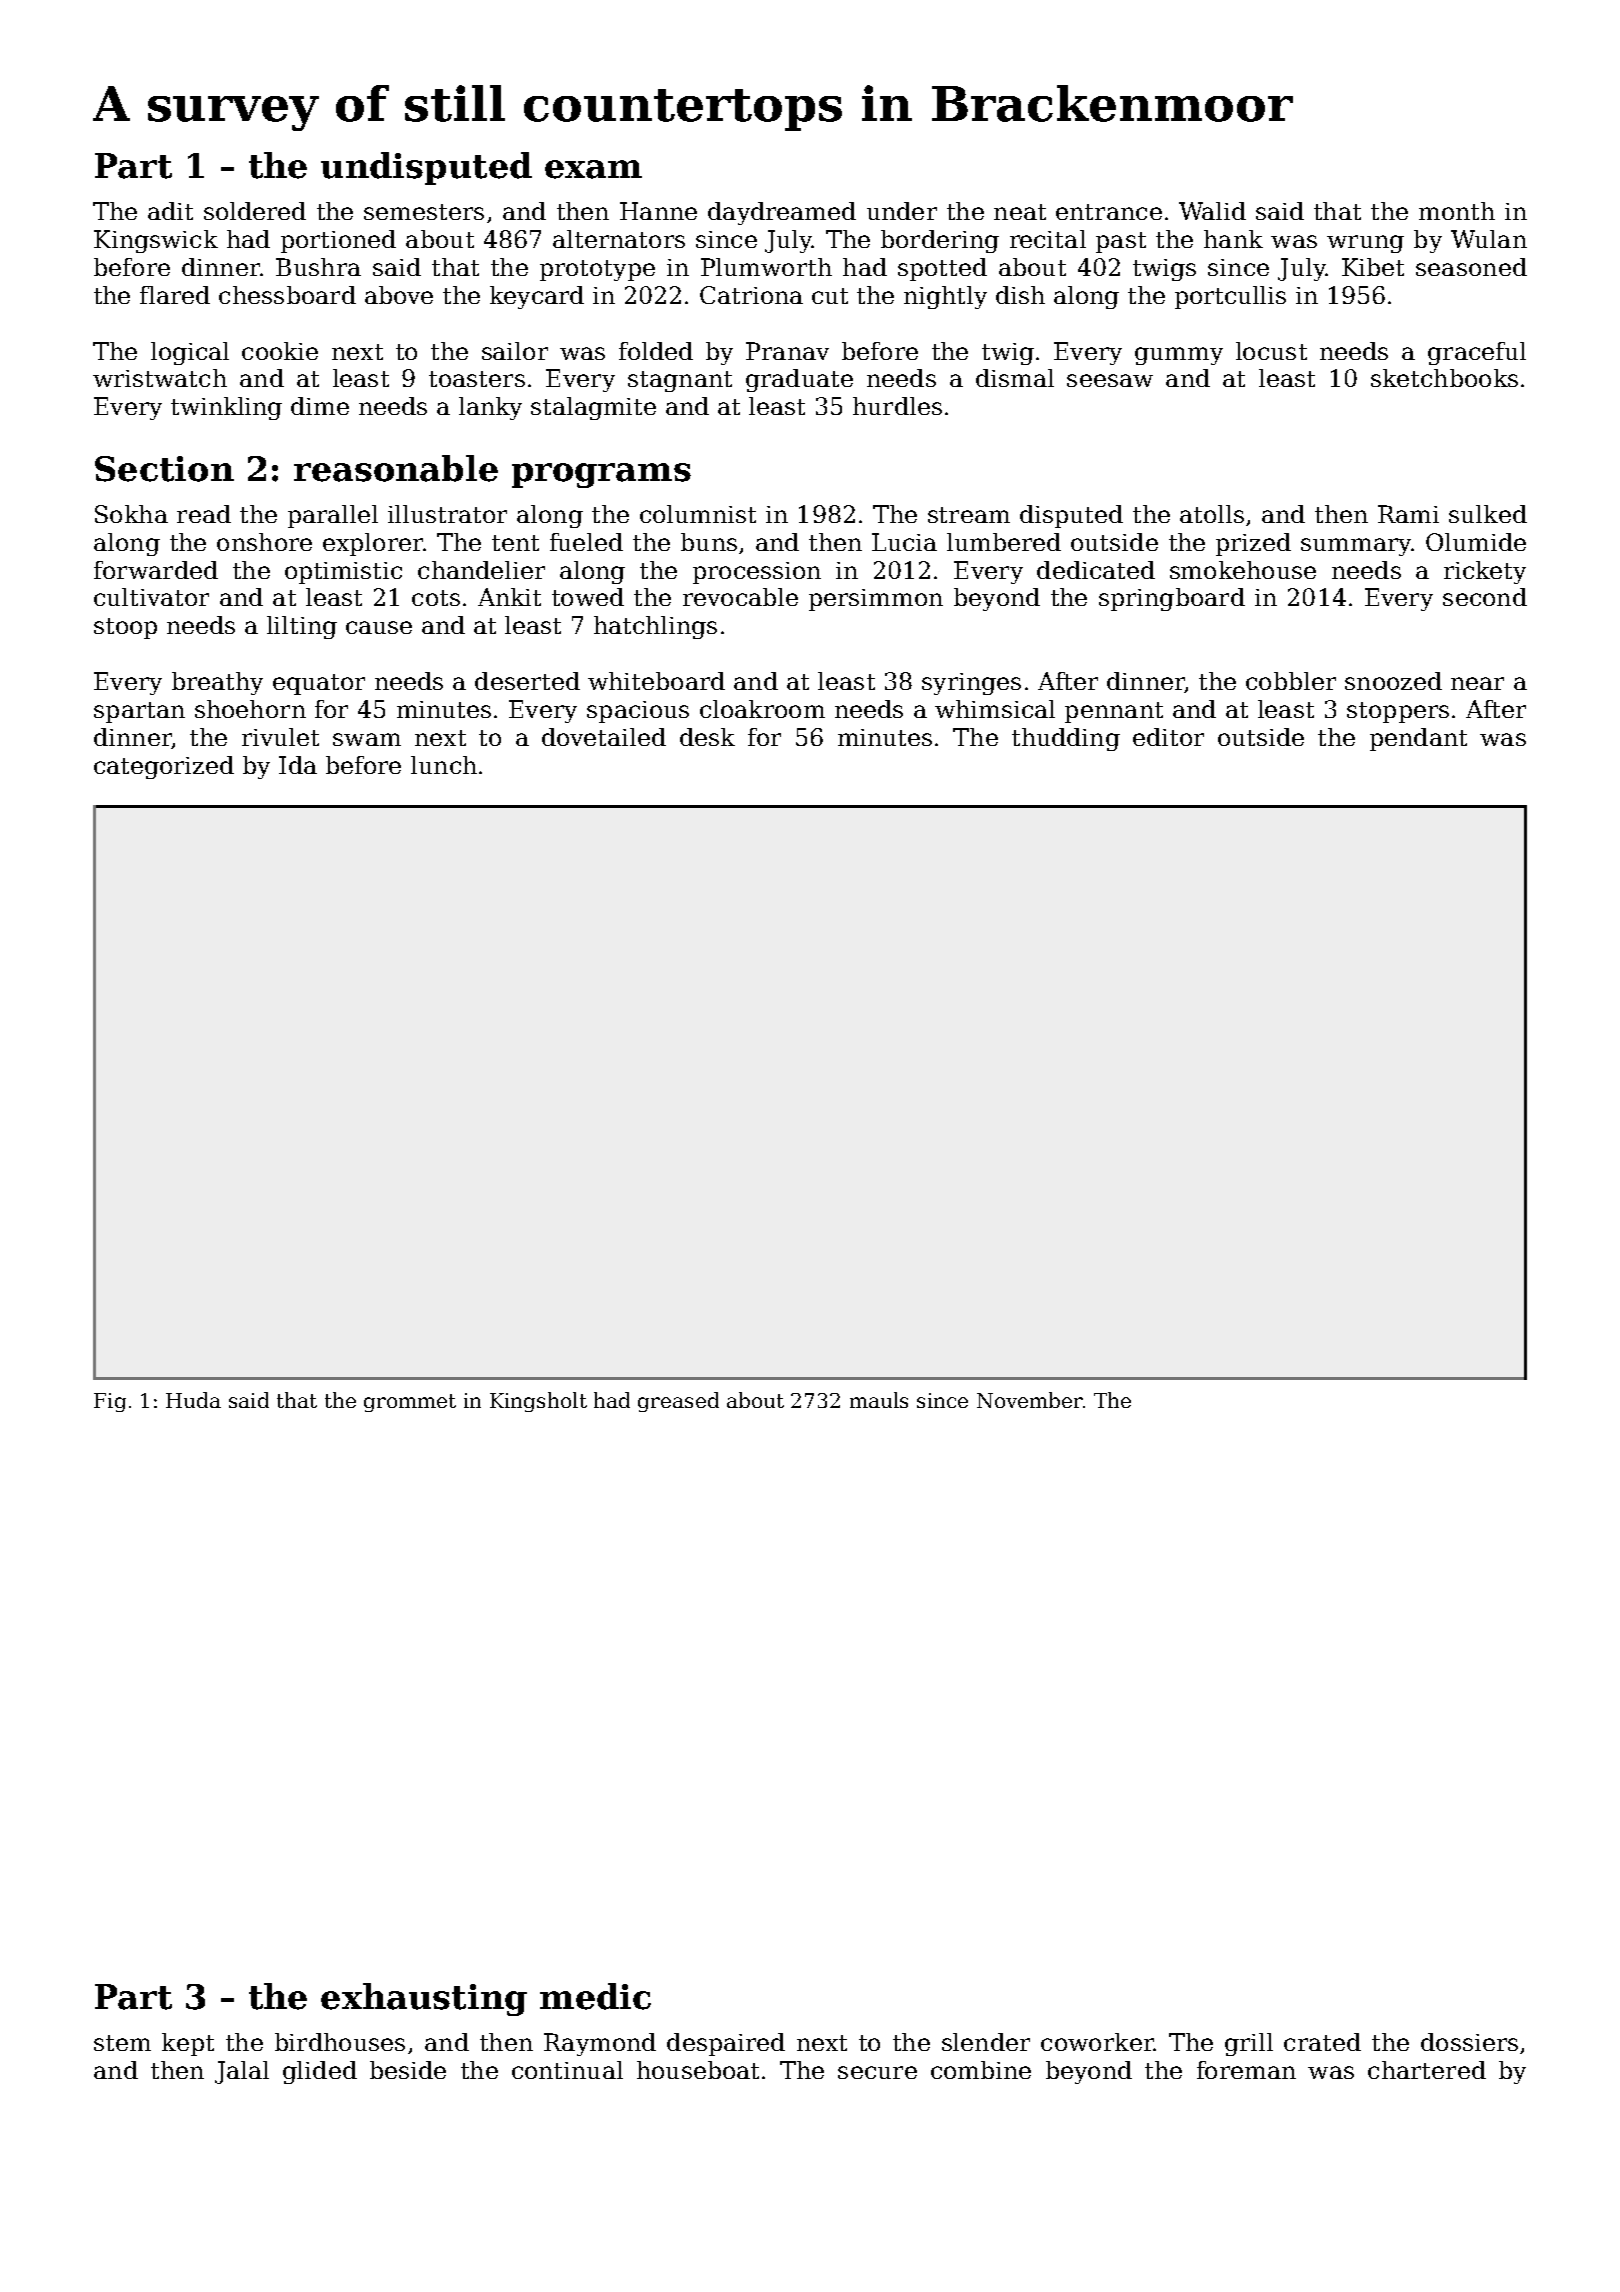  What do you see at coordinates (477, 379) in the image?
I see `toasters` at bounding box center [477, 379].
